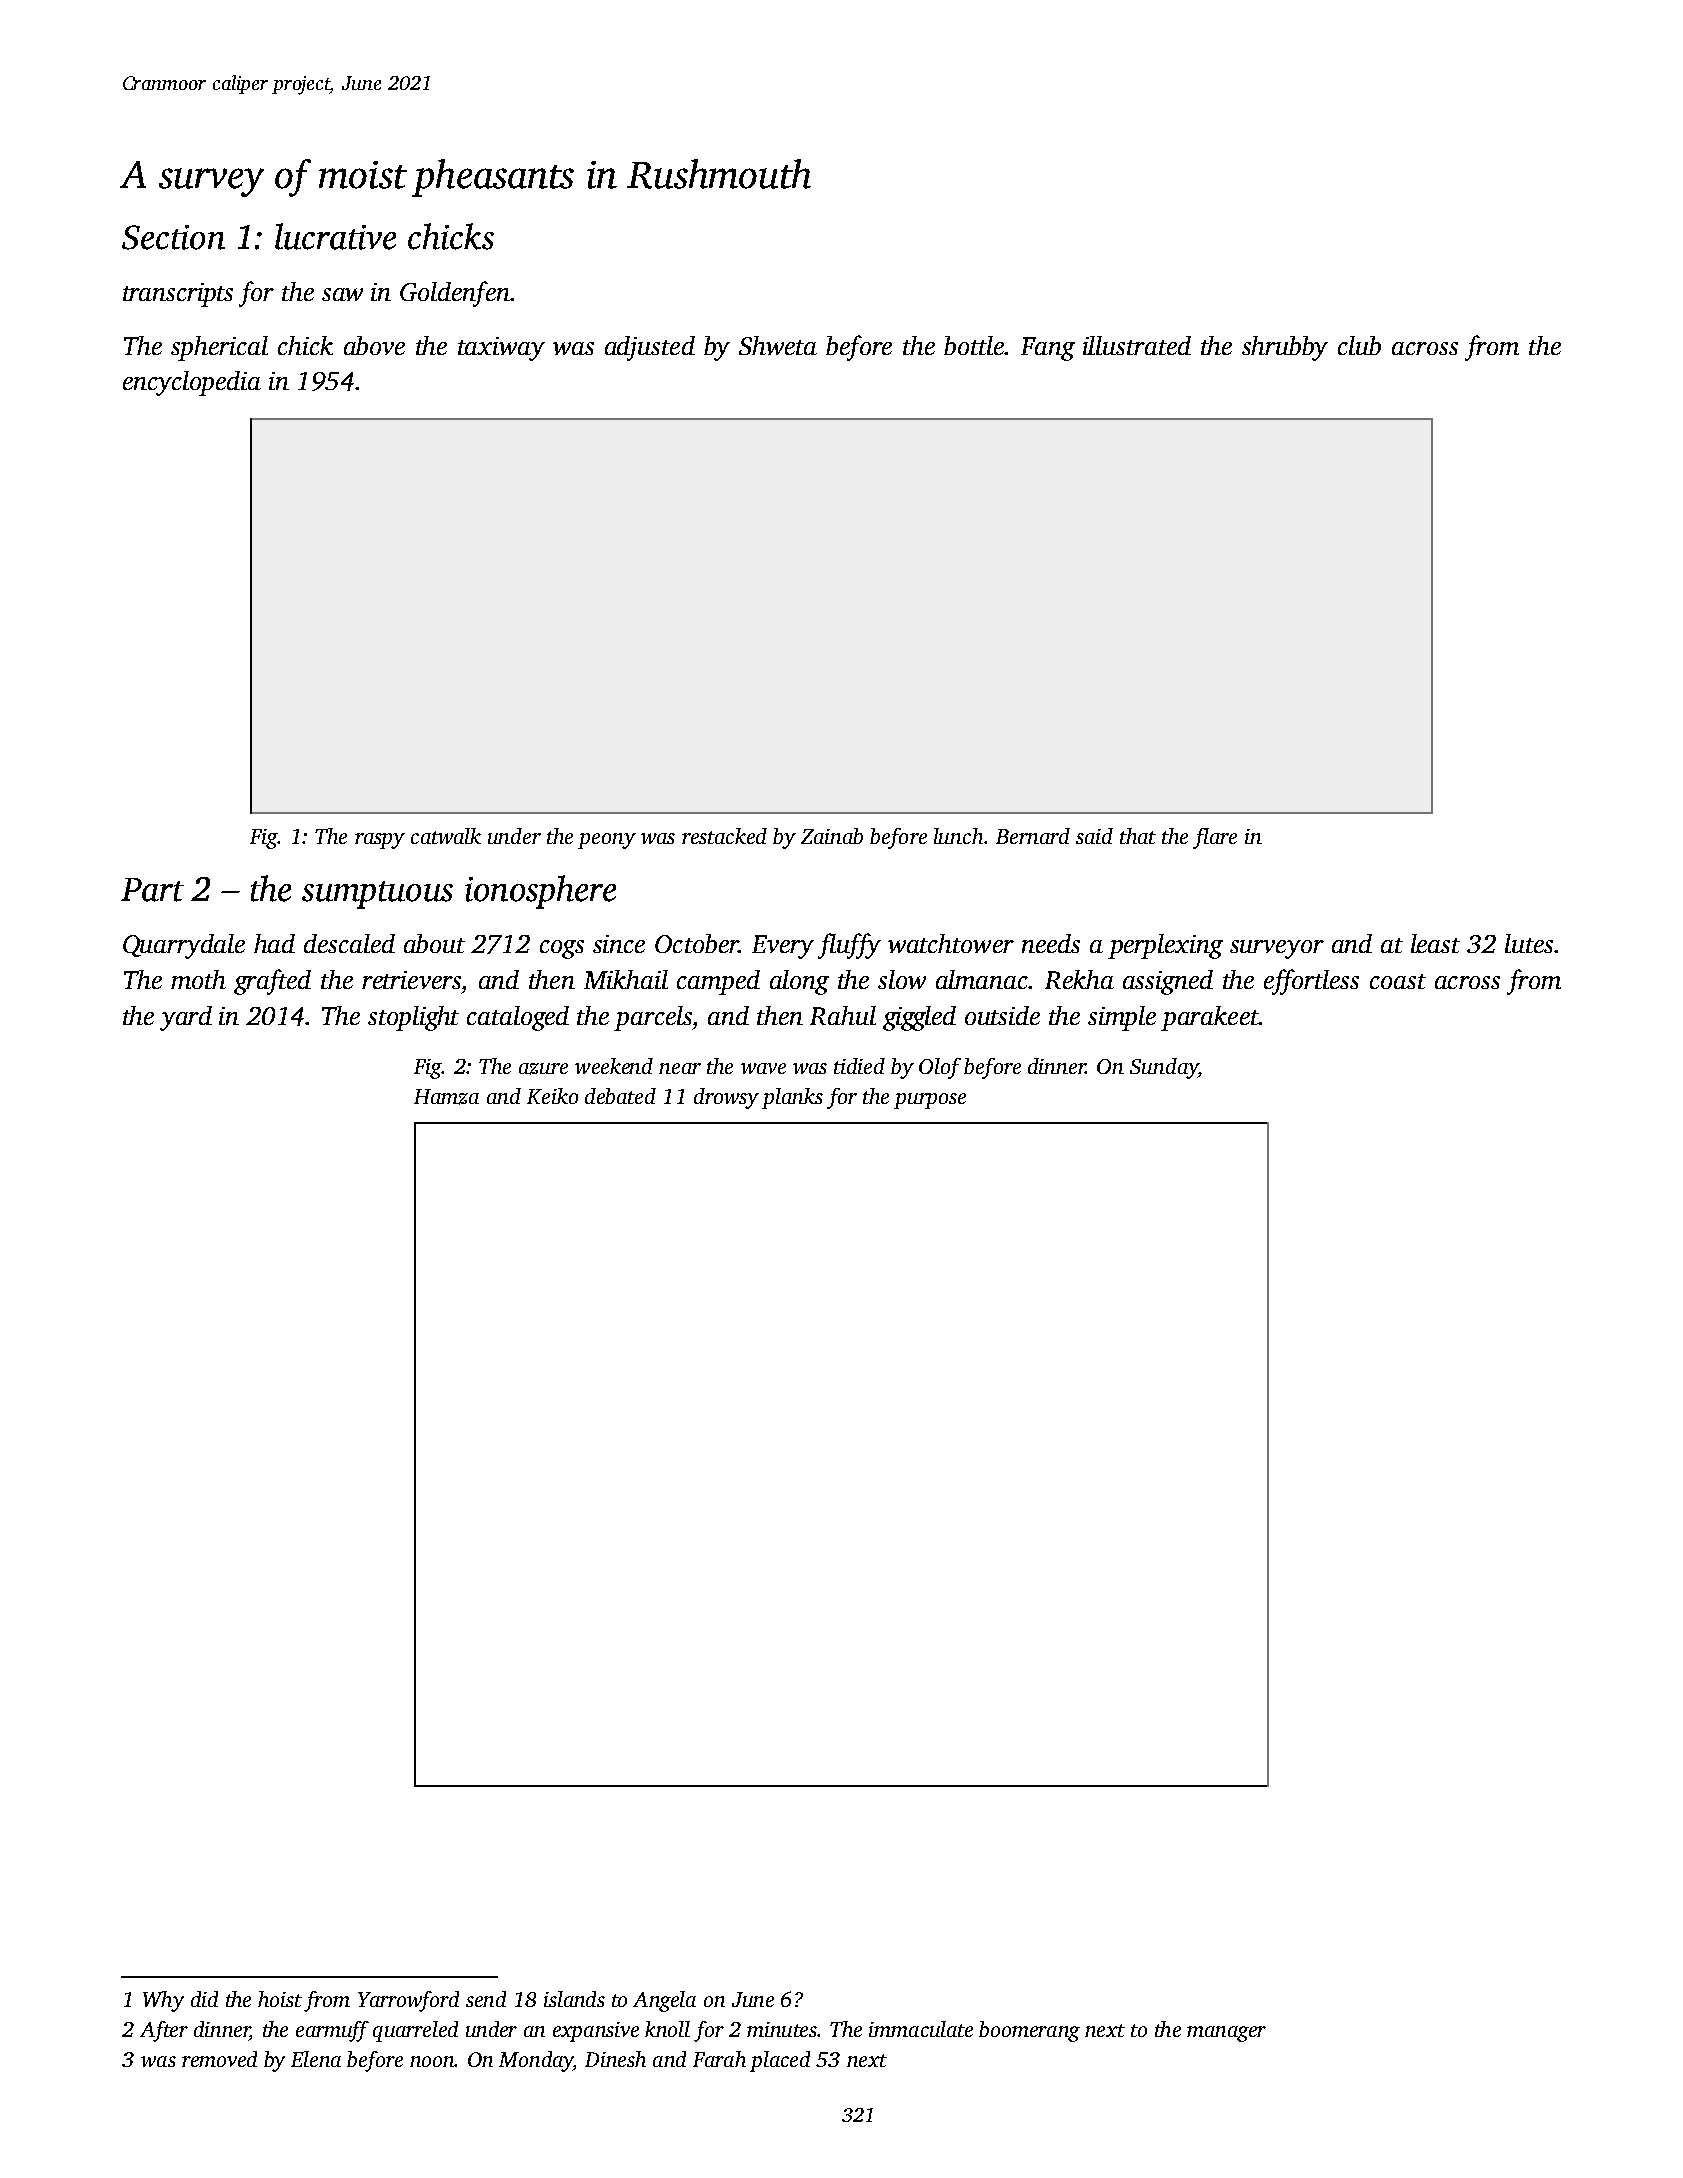 This page has width=1683, height=2178. What do you see at coordinates (204, 1999) in the page?
I see `did` at bounding box center [204, 1999].
